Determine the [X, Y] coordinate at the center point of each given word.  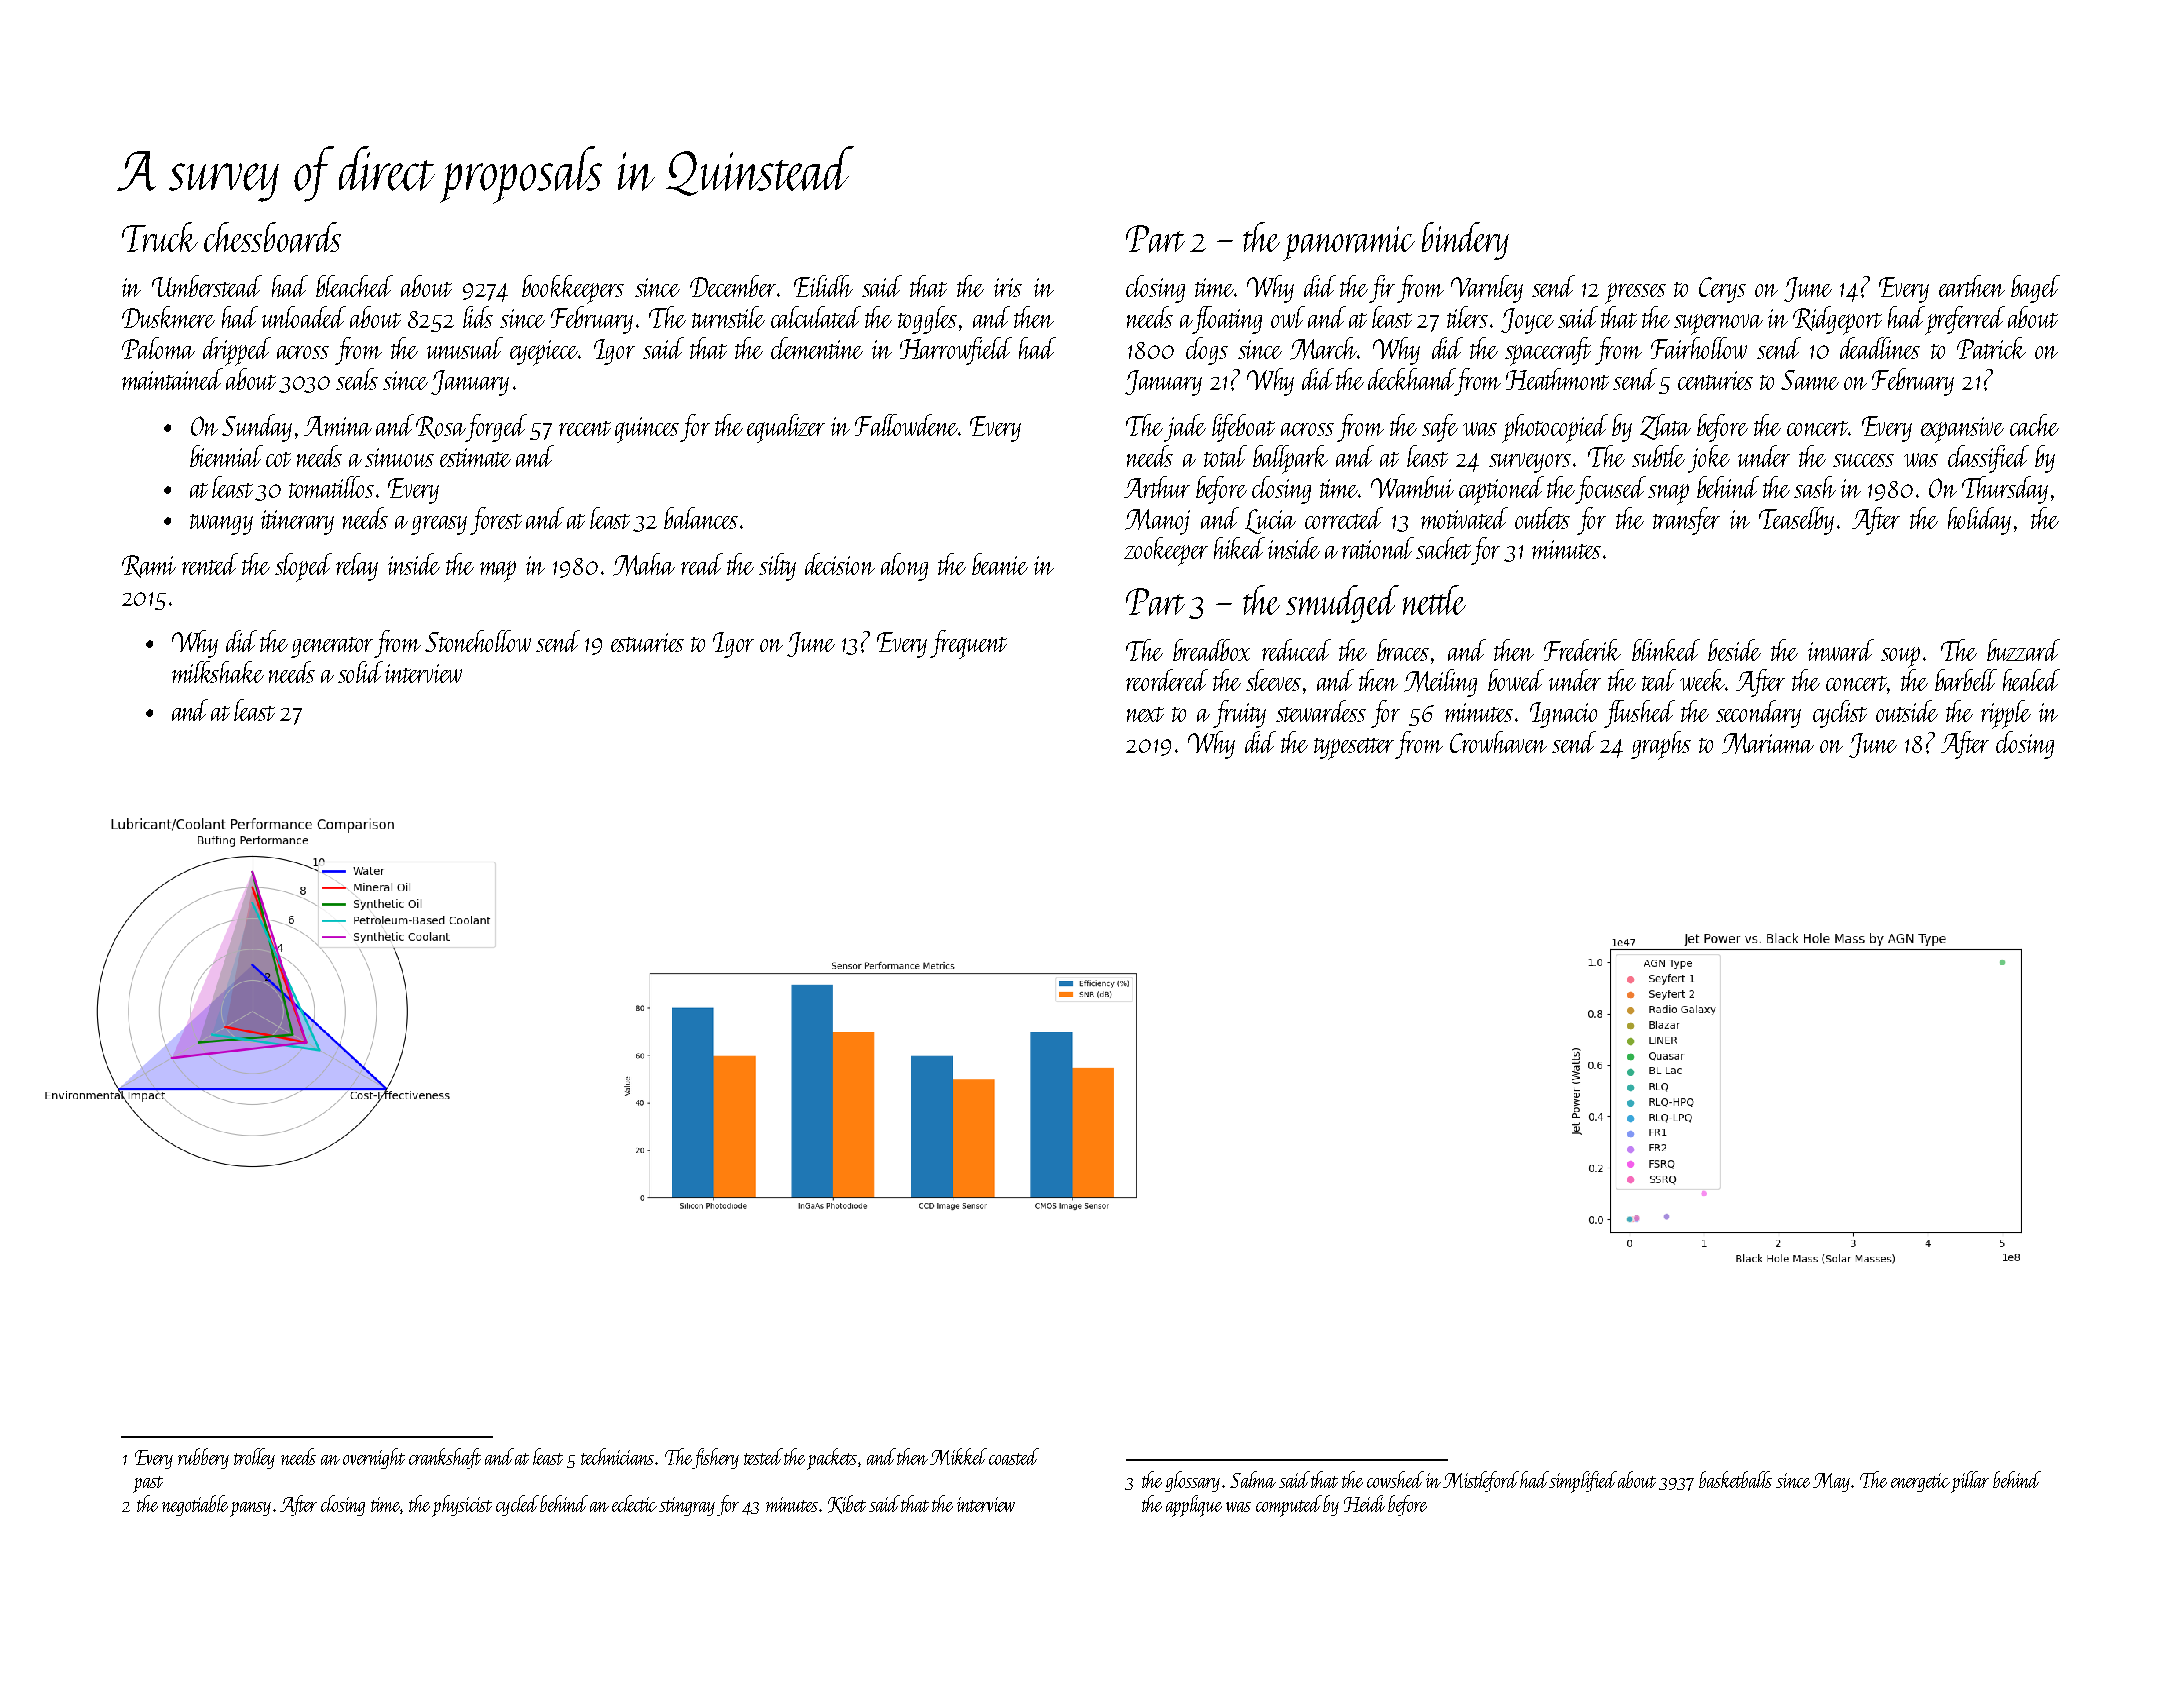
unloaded [304, 317]
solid [360, 672]
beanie [1000, 564]
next [1145, 714]
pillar [1970, 1482]
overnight [374, 1458]
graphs [1661, 745]
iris [1008, 287]
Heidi [1364, 1503]
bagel [2035, 289]
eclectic [634, 1503]
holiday [1979, 521]
